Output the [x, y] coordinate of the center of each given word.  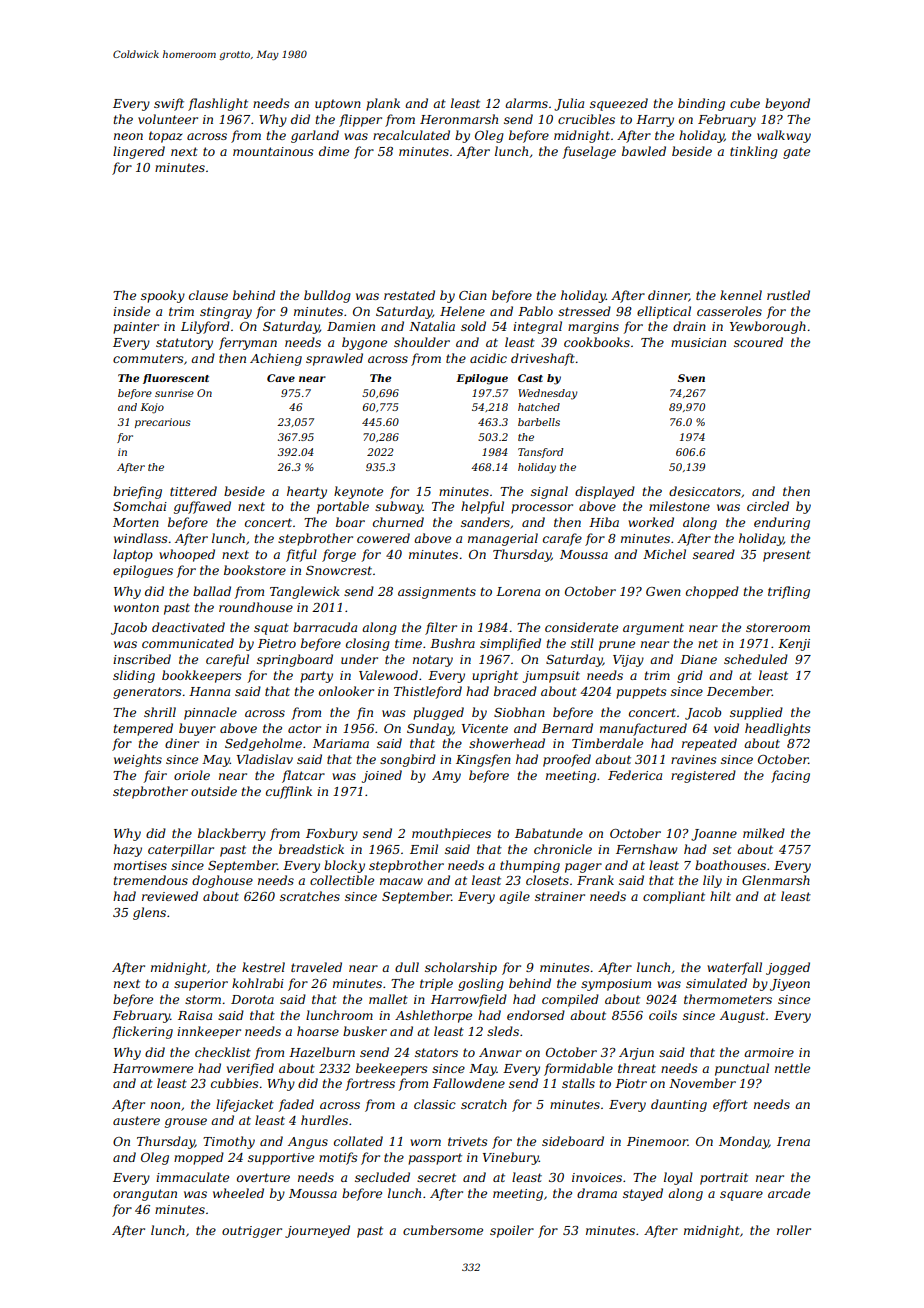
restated [409, 295]
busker [365, 1031]
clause [208, 295]
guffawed [202, 507]
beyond [787, 104]
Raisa [195, 1015]
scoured [758, 342]
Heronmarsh [459, 119]
